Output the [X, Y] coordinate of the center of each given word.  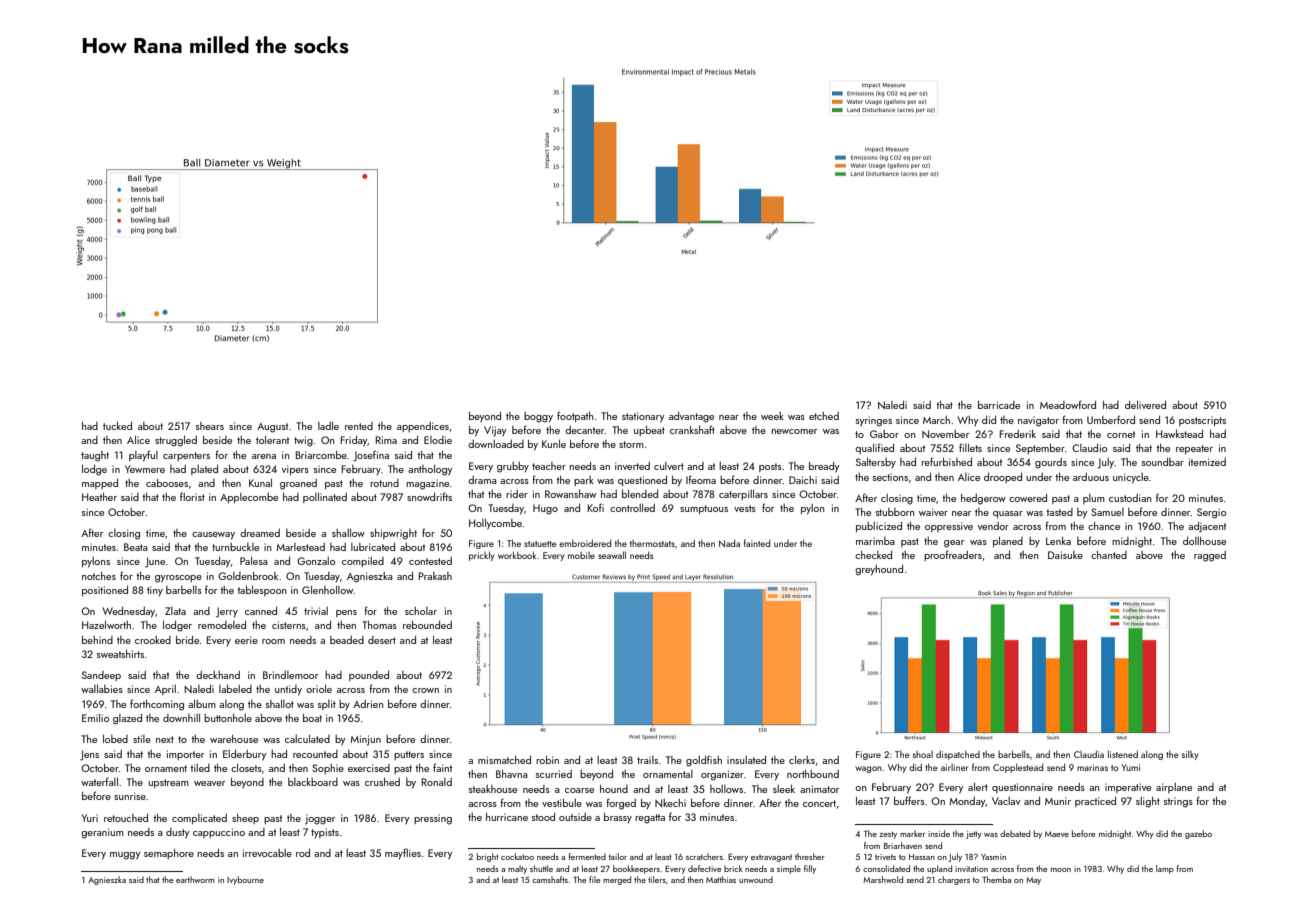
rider [517, 494]
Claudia [1089, 754]
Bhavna [512, 774]
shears [210, 426]
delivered [1145, 404]
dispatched [958, 755]
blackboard [313, 781]
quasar [1008, 514]
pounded [369, 676]
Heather [99, 497]
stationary [643, 417]
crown [425, 690]
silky [1190, 755]
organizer [722, 775]
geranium [102, 833]
